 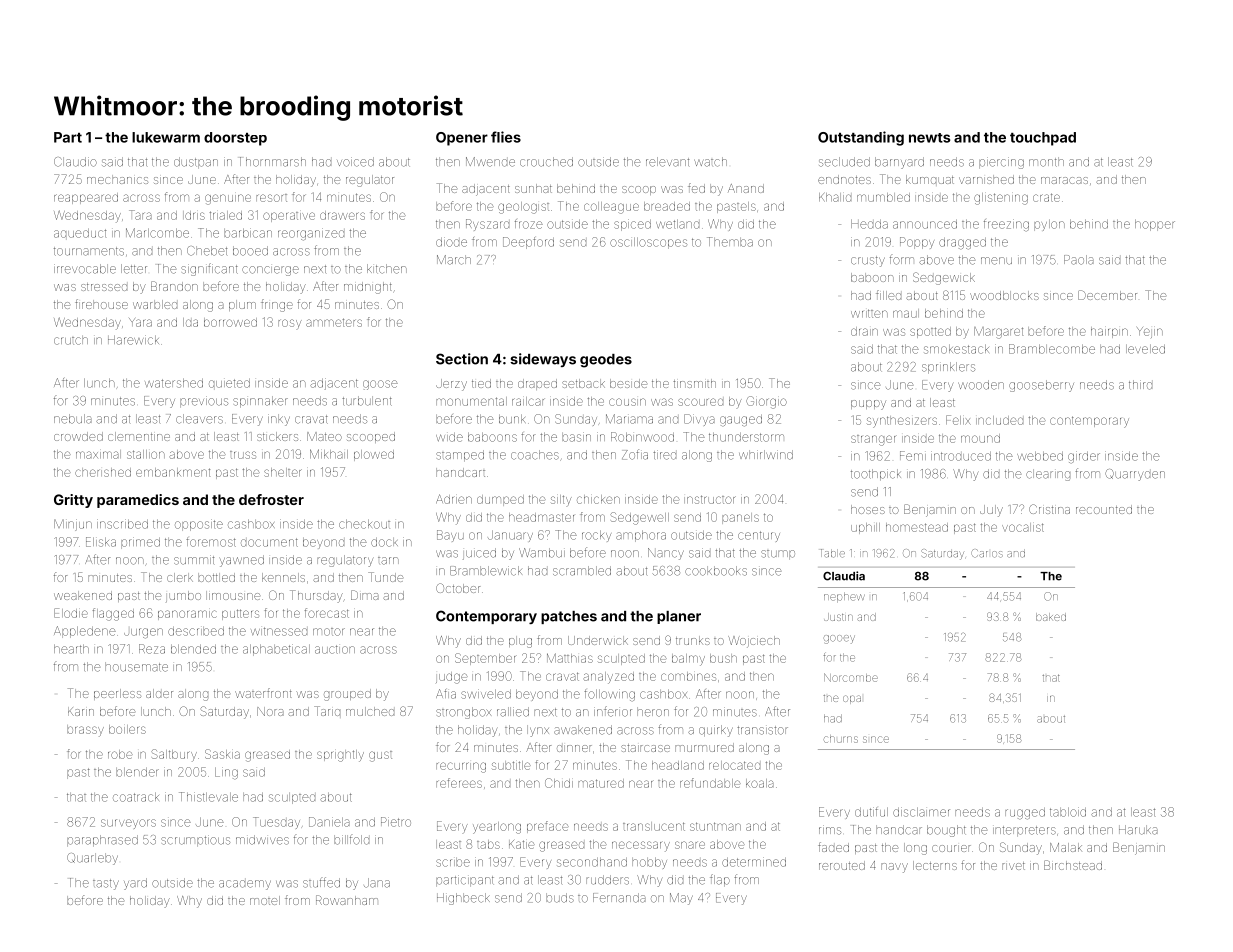 What do you see at coordinates (235, 139) in the screenshot?
I see `doorstep` at bounding box center [235, 139].
